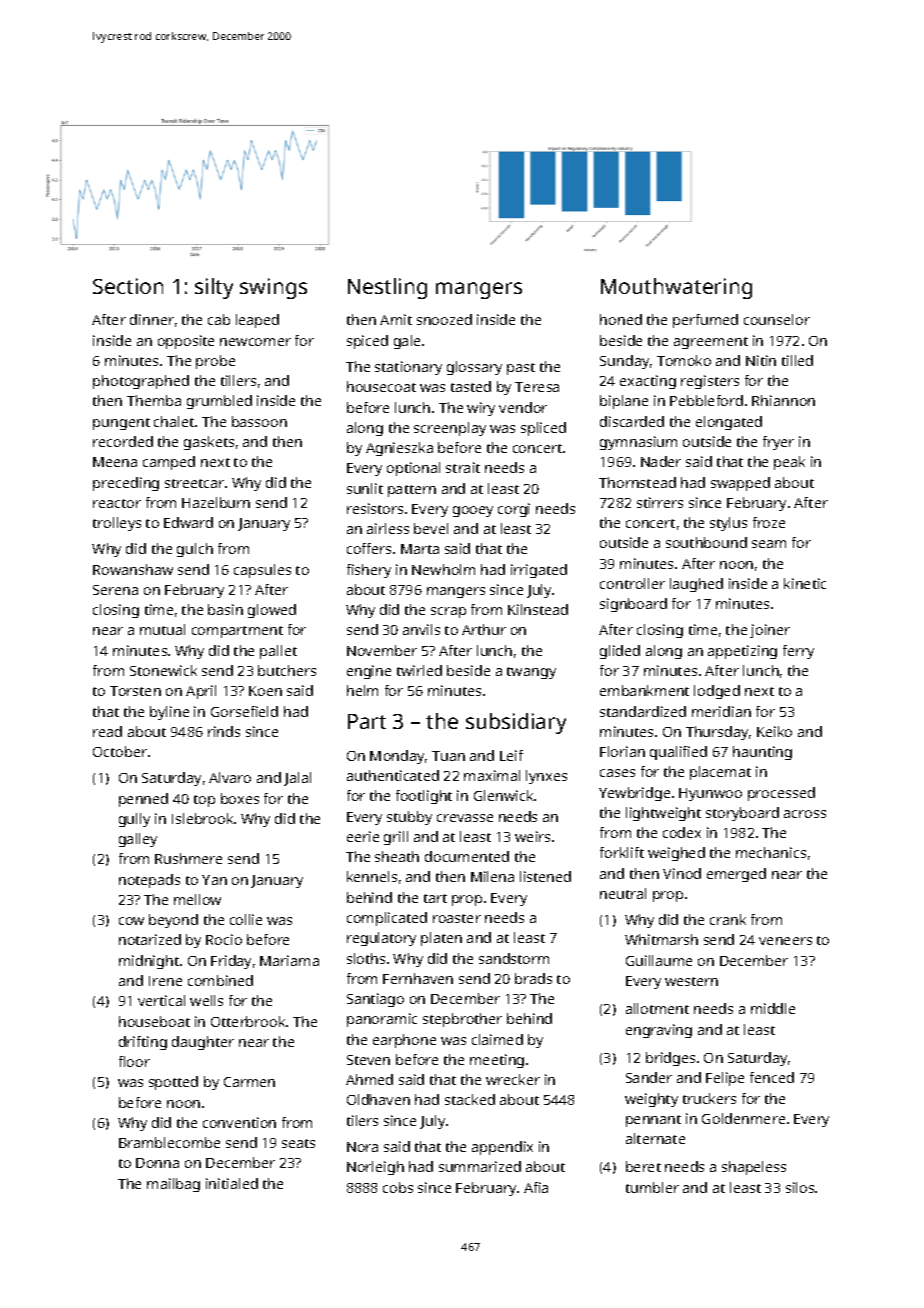  What do you see at coordinates (536, 1187) in the page?
I see `Afia` at bounding box center [536, 1187].
